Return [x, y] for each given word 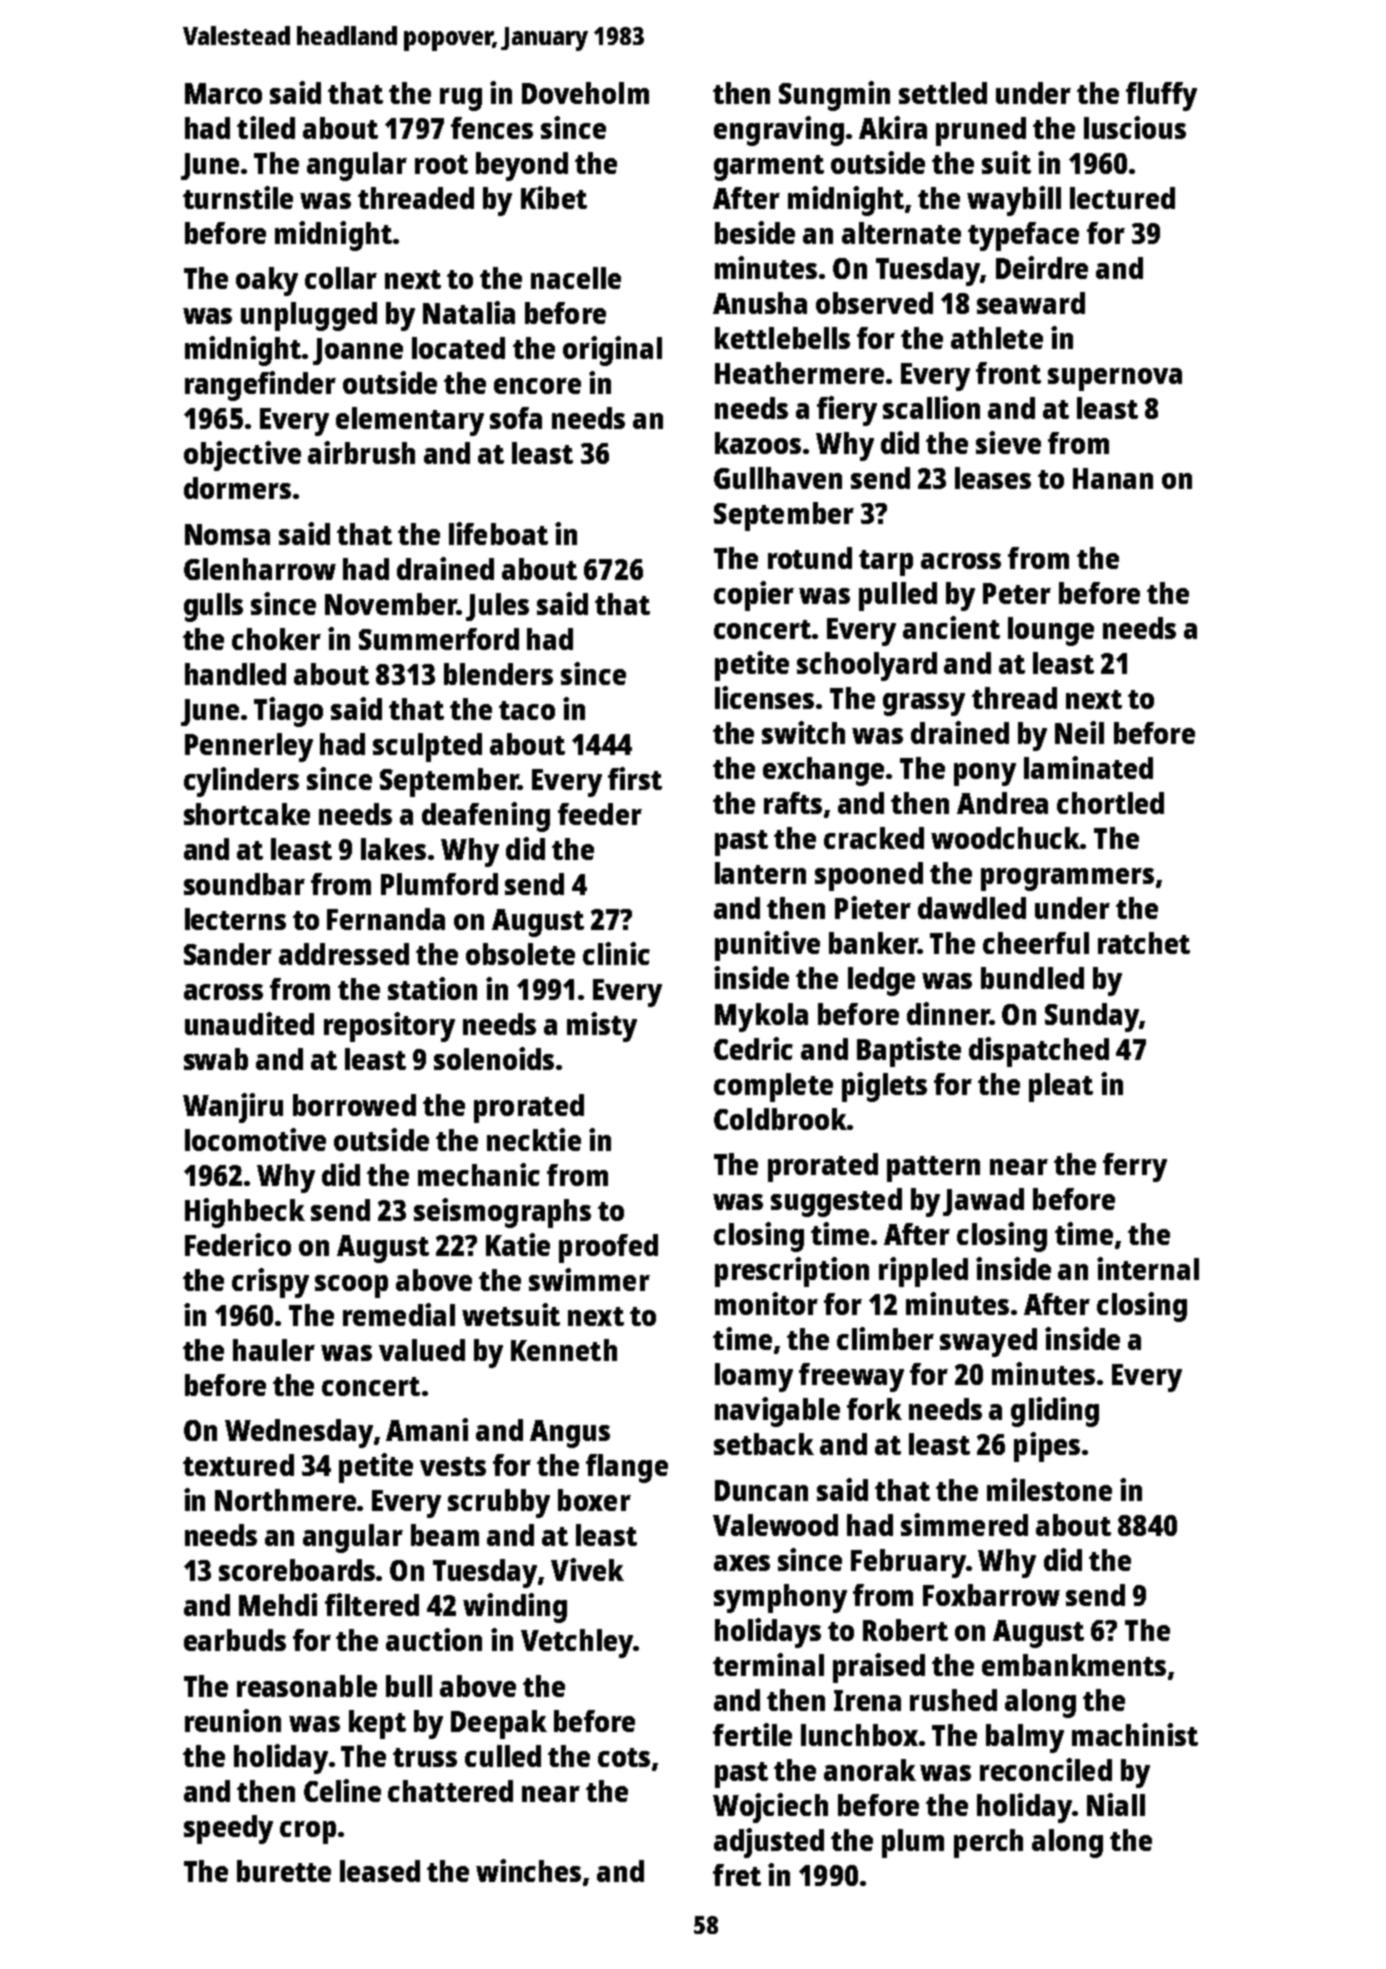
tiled [266, 127]
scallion [931, 407]
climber [885, 1338]
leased [380, 1871]
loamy [754, 1377]
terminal [768, 1664]
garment [769, 168]
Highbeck [245, 1213]
